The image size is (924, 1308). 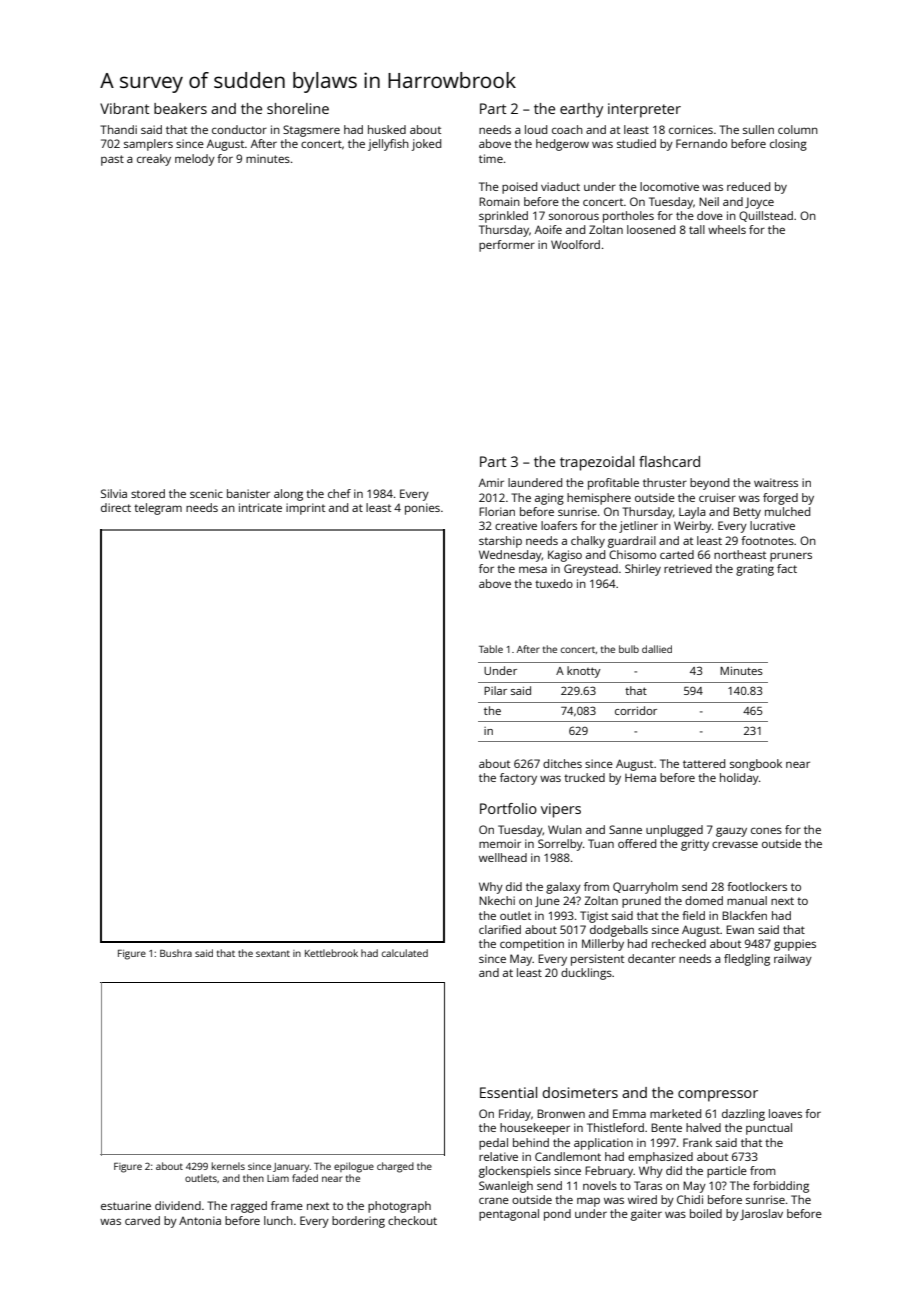 I want to click on wheels, so click(x=727, y=229).
